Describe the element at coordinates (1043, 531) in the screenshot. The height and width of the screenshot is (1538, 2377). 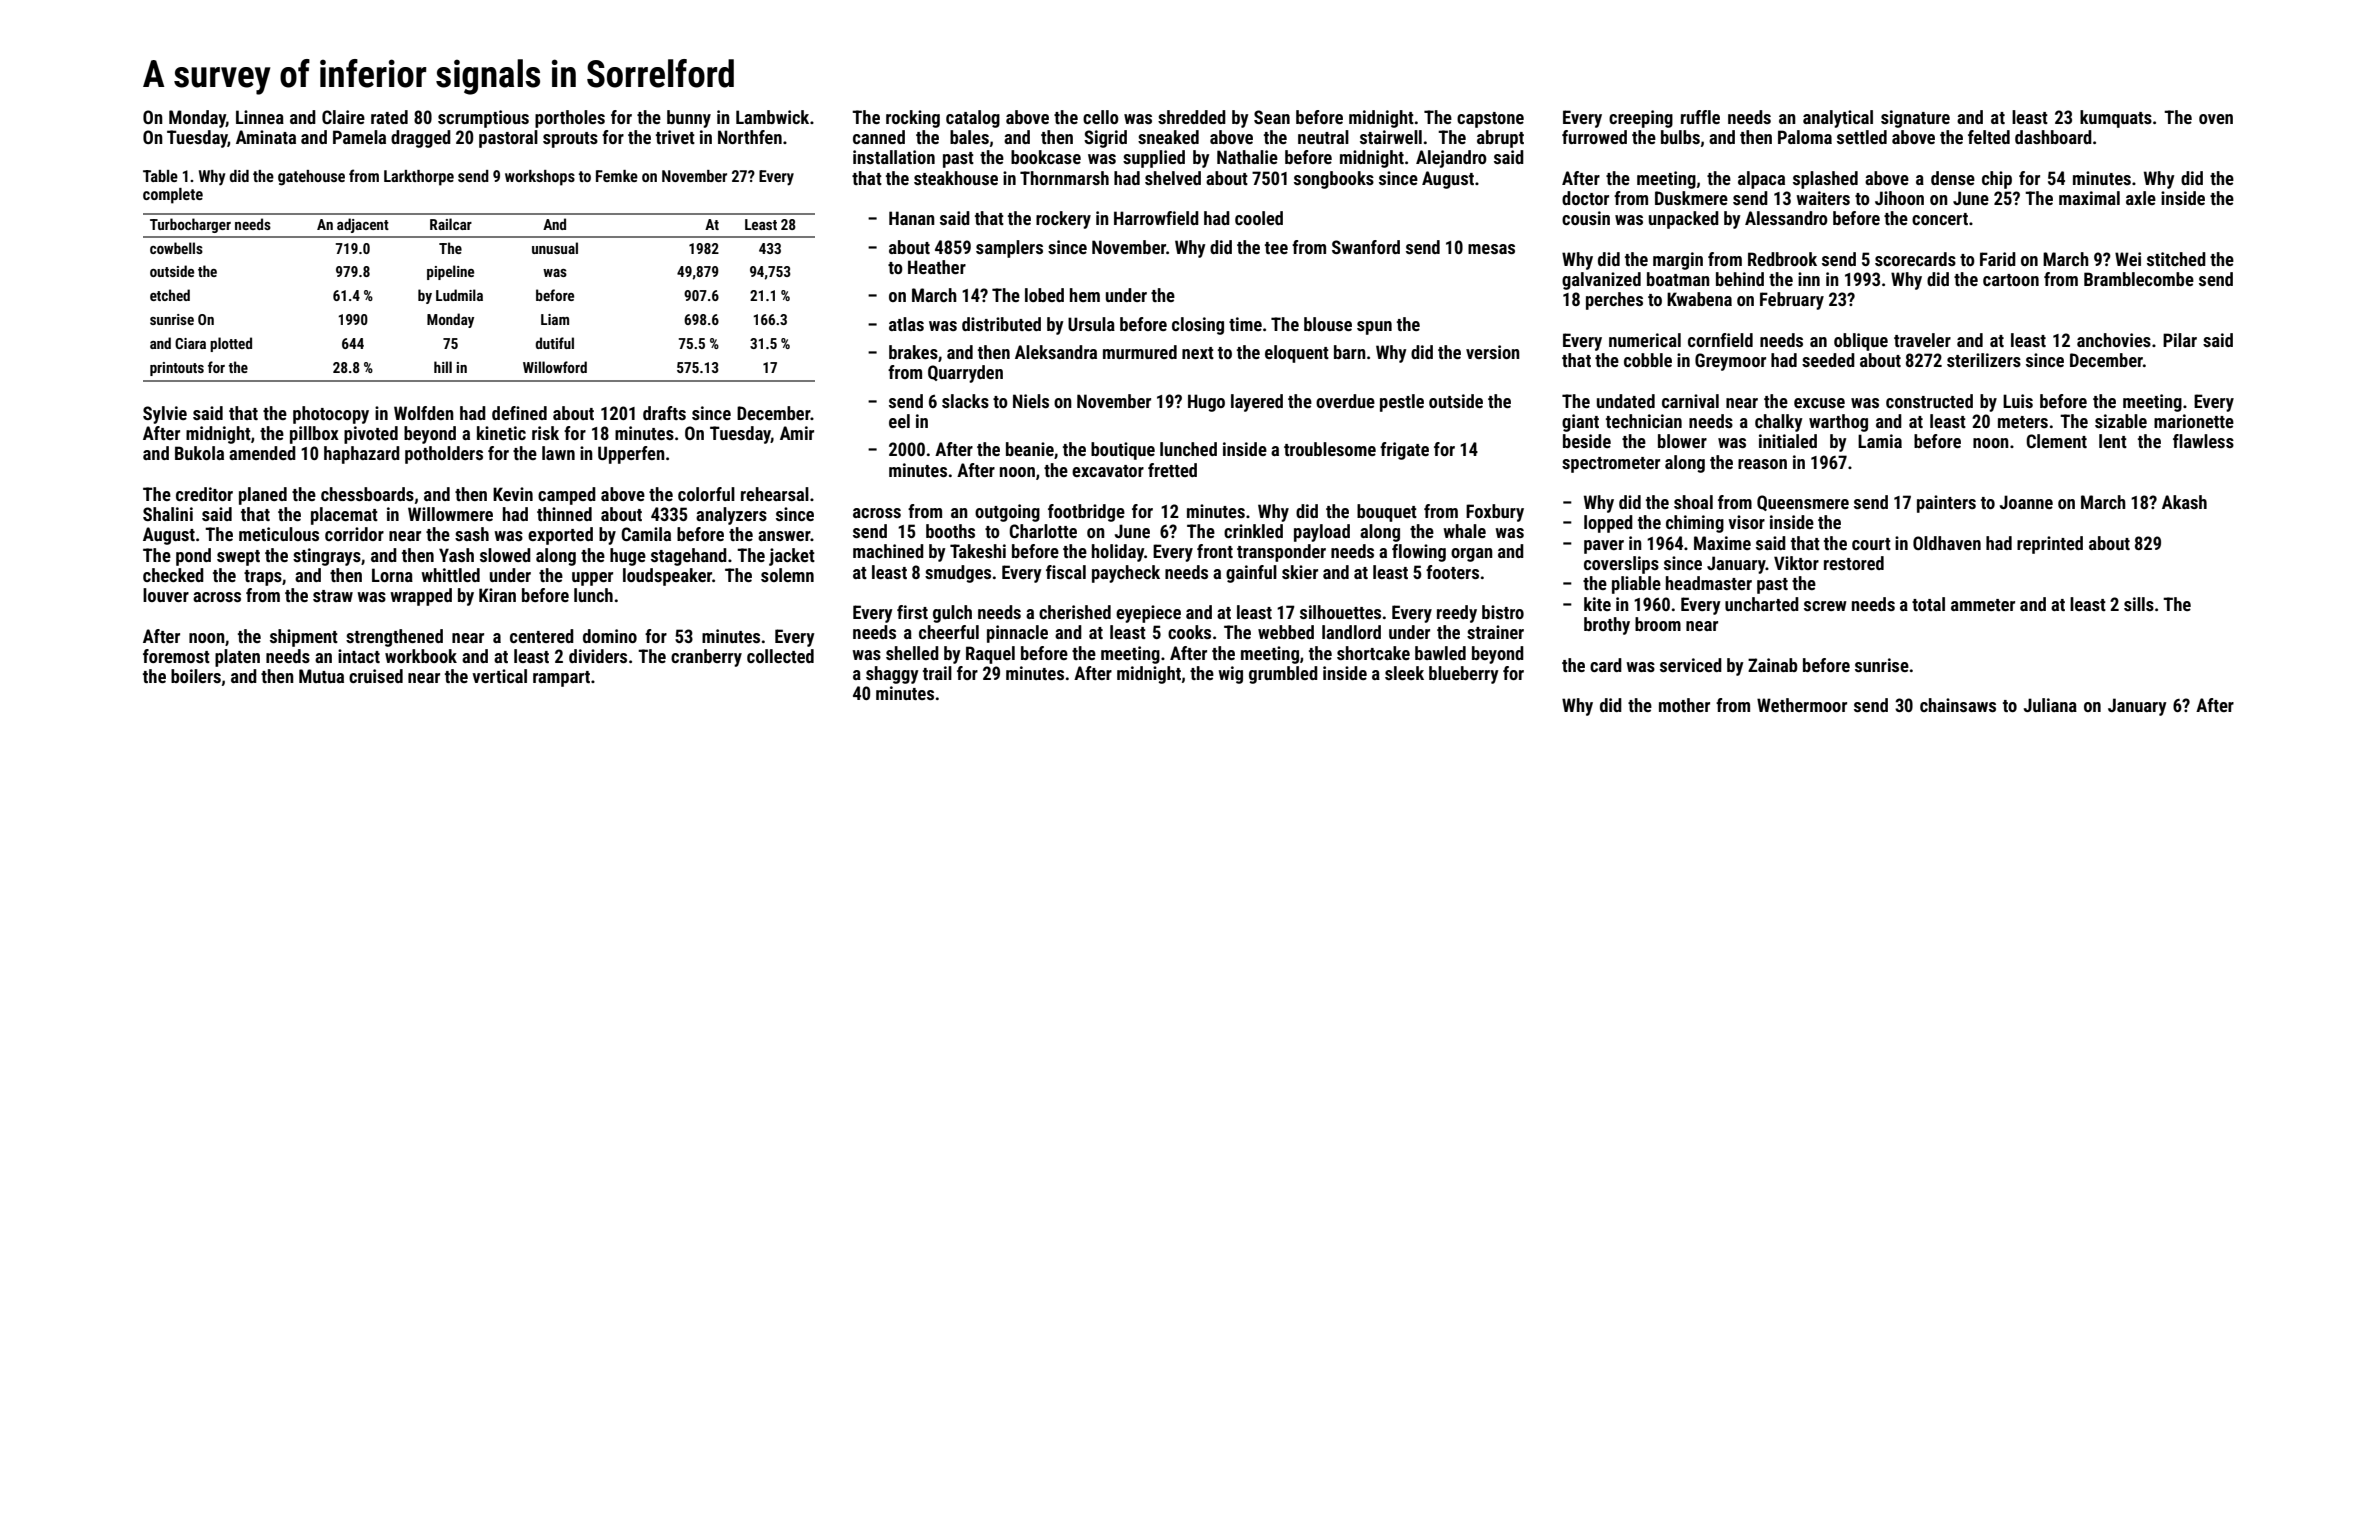
I see `Charlotte` at that location.
